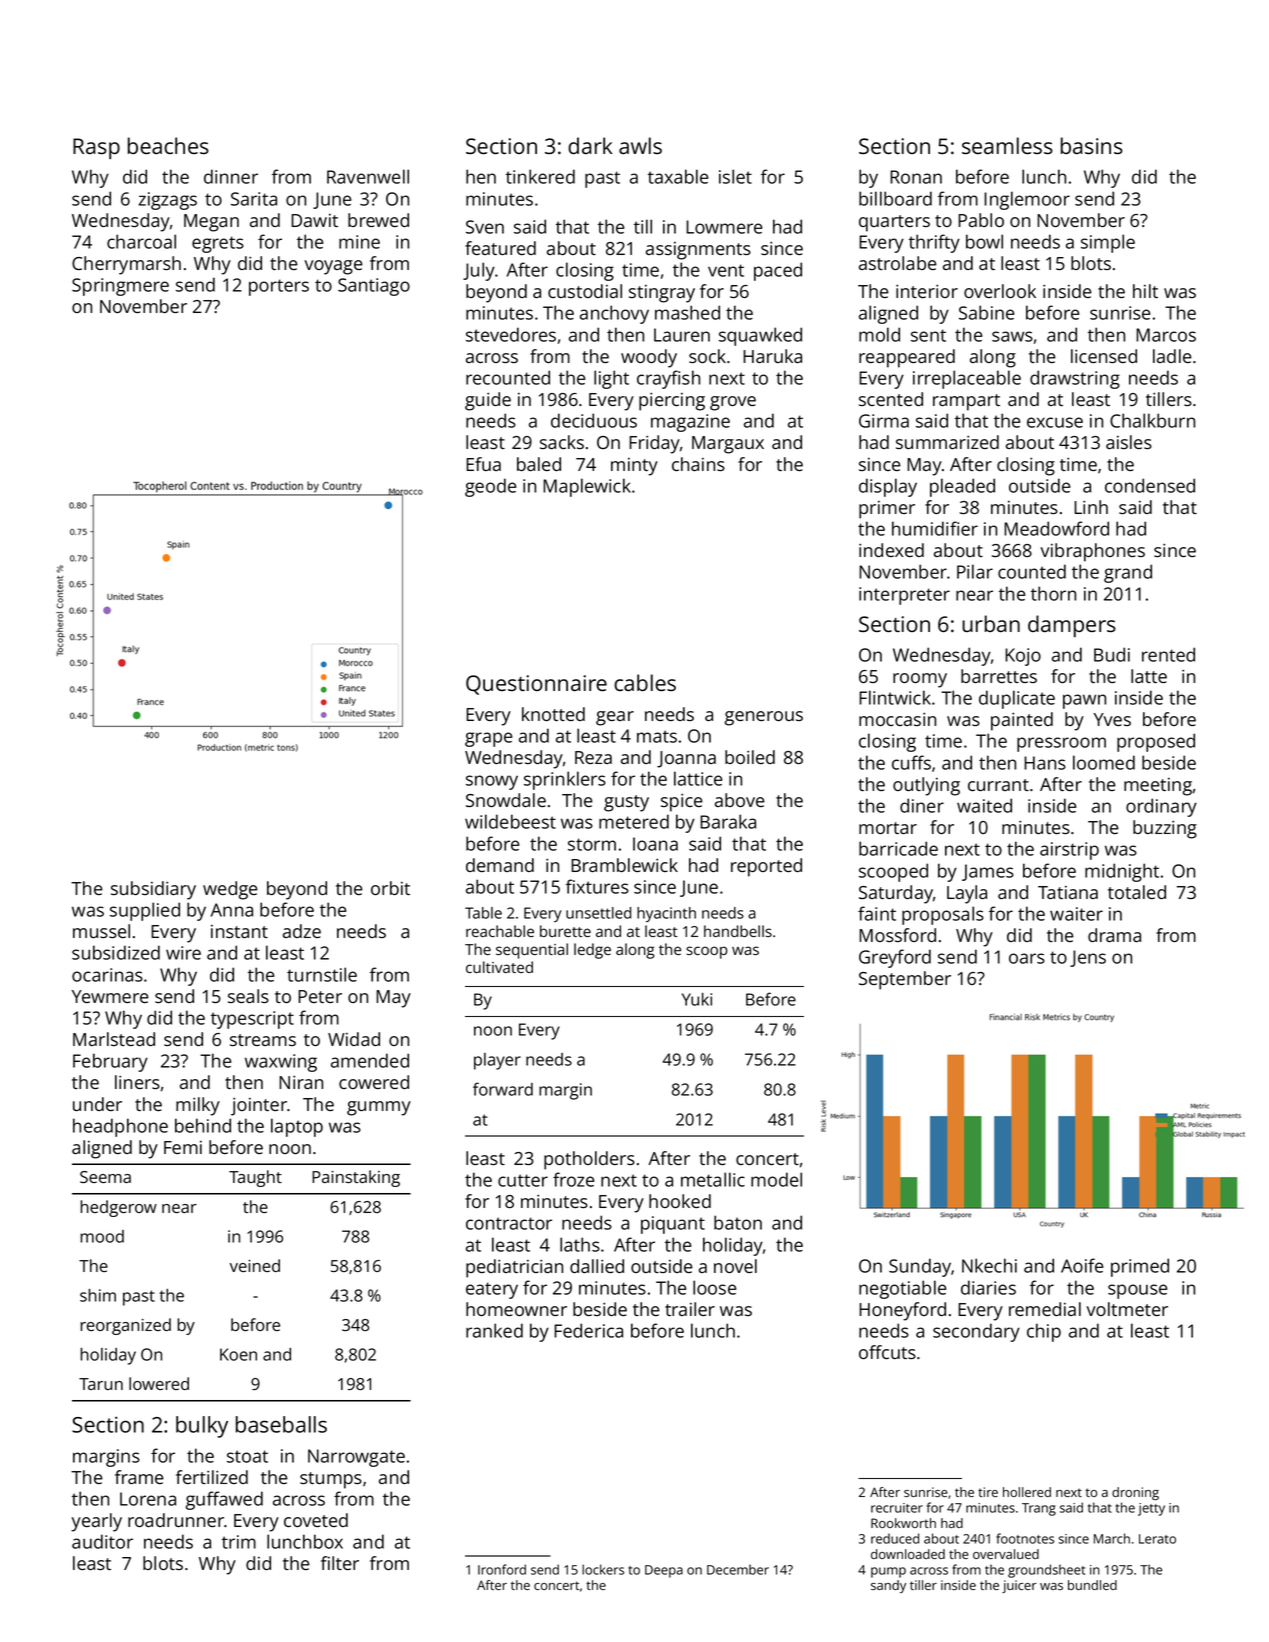  What do you see at coordinates (1137, 892) in the image?
I see `totaled` at bounding box center [1137, 892].
